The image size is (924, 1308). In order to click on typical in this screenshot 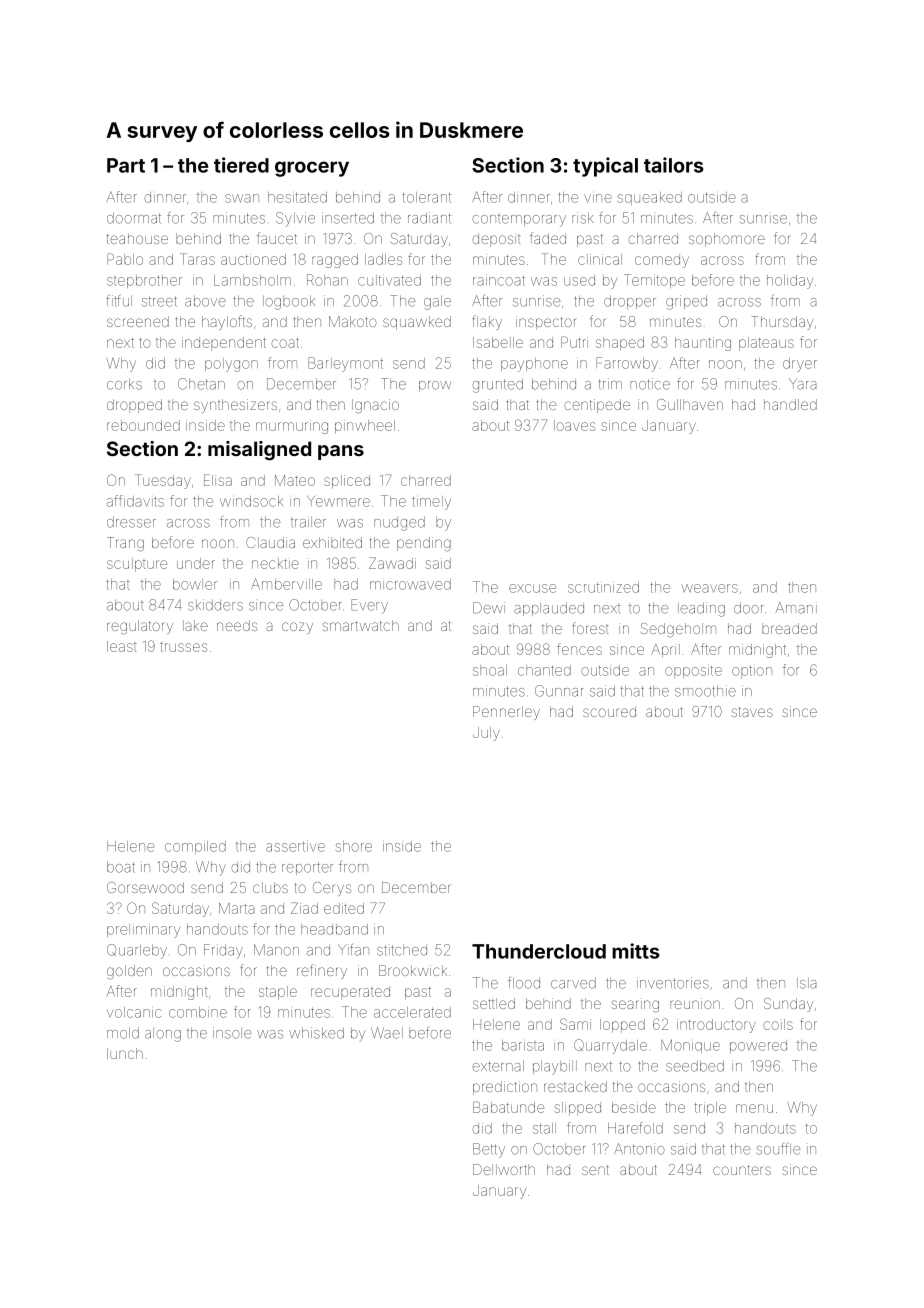, I will do `click(605, 167)`.
